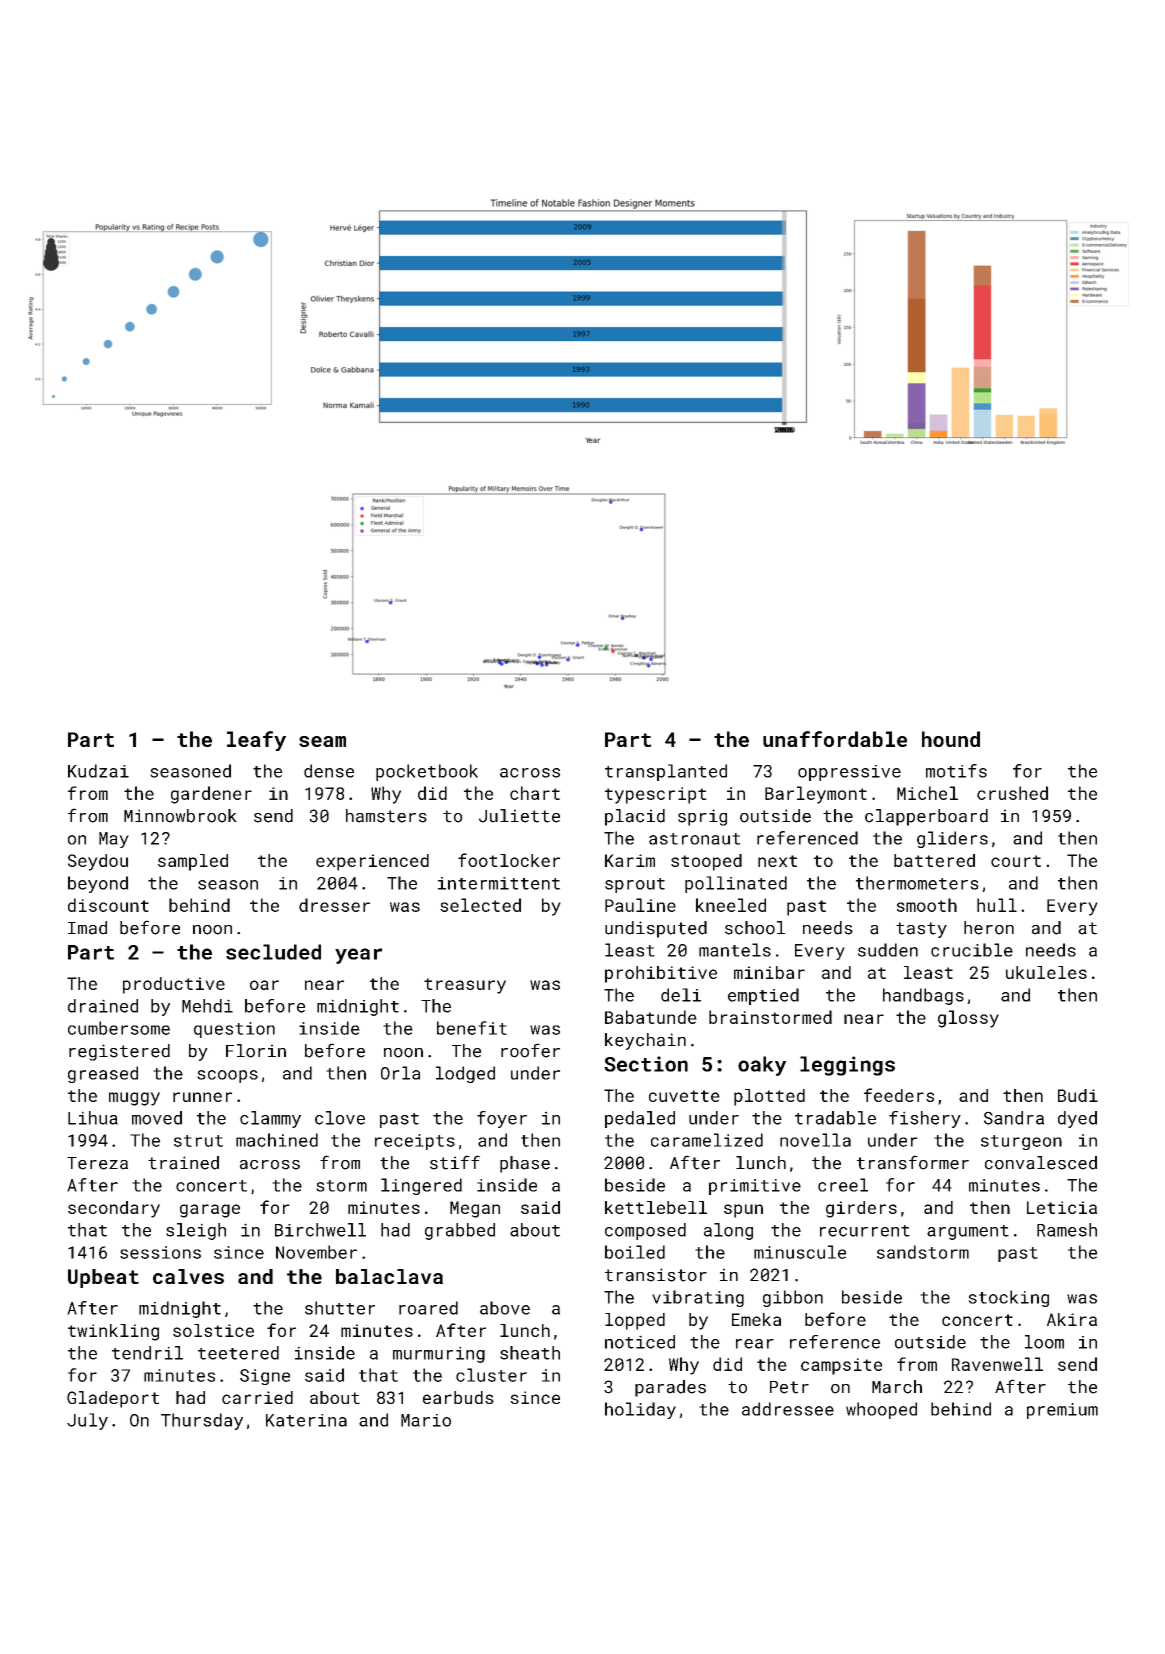 The height and width of the page is (1654, 1165). I want to click on recurrent, so click(865, 1231).
